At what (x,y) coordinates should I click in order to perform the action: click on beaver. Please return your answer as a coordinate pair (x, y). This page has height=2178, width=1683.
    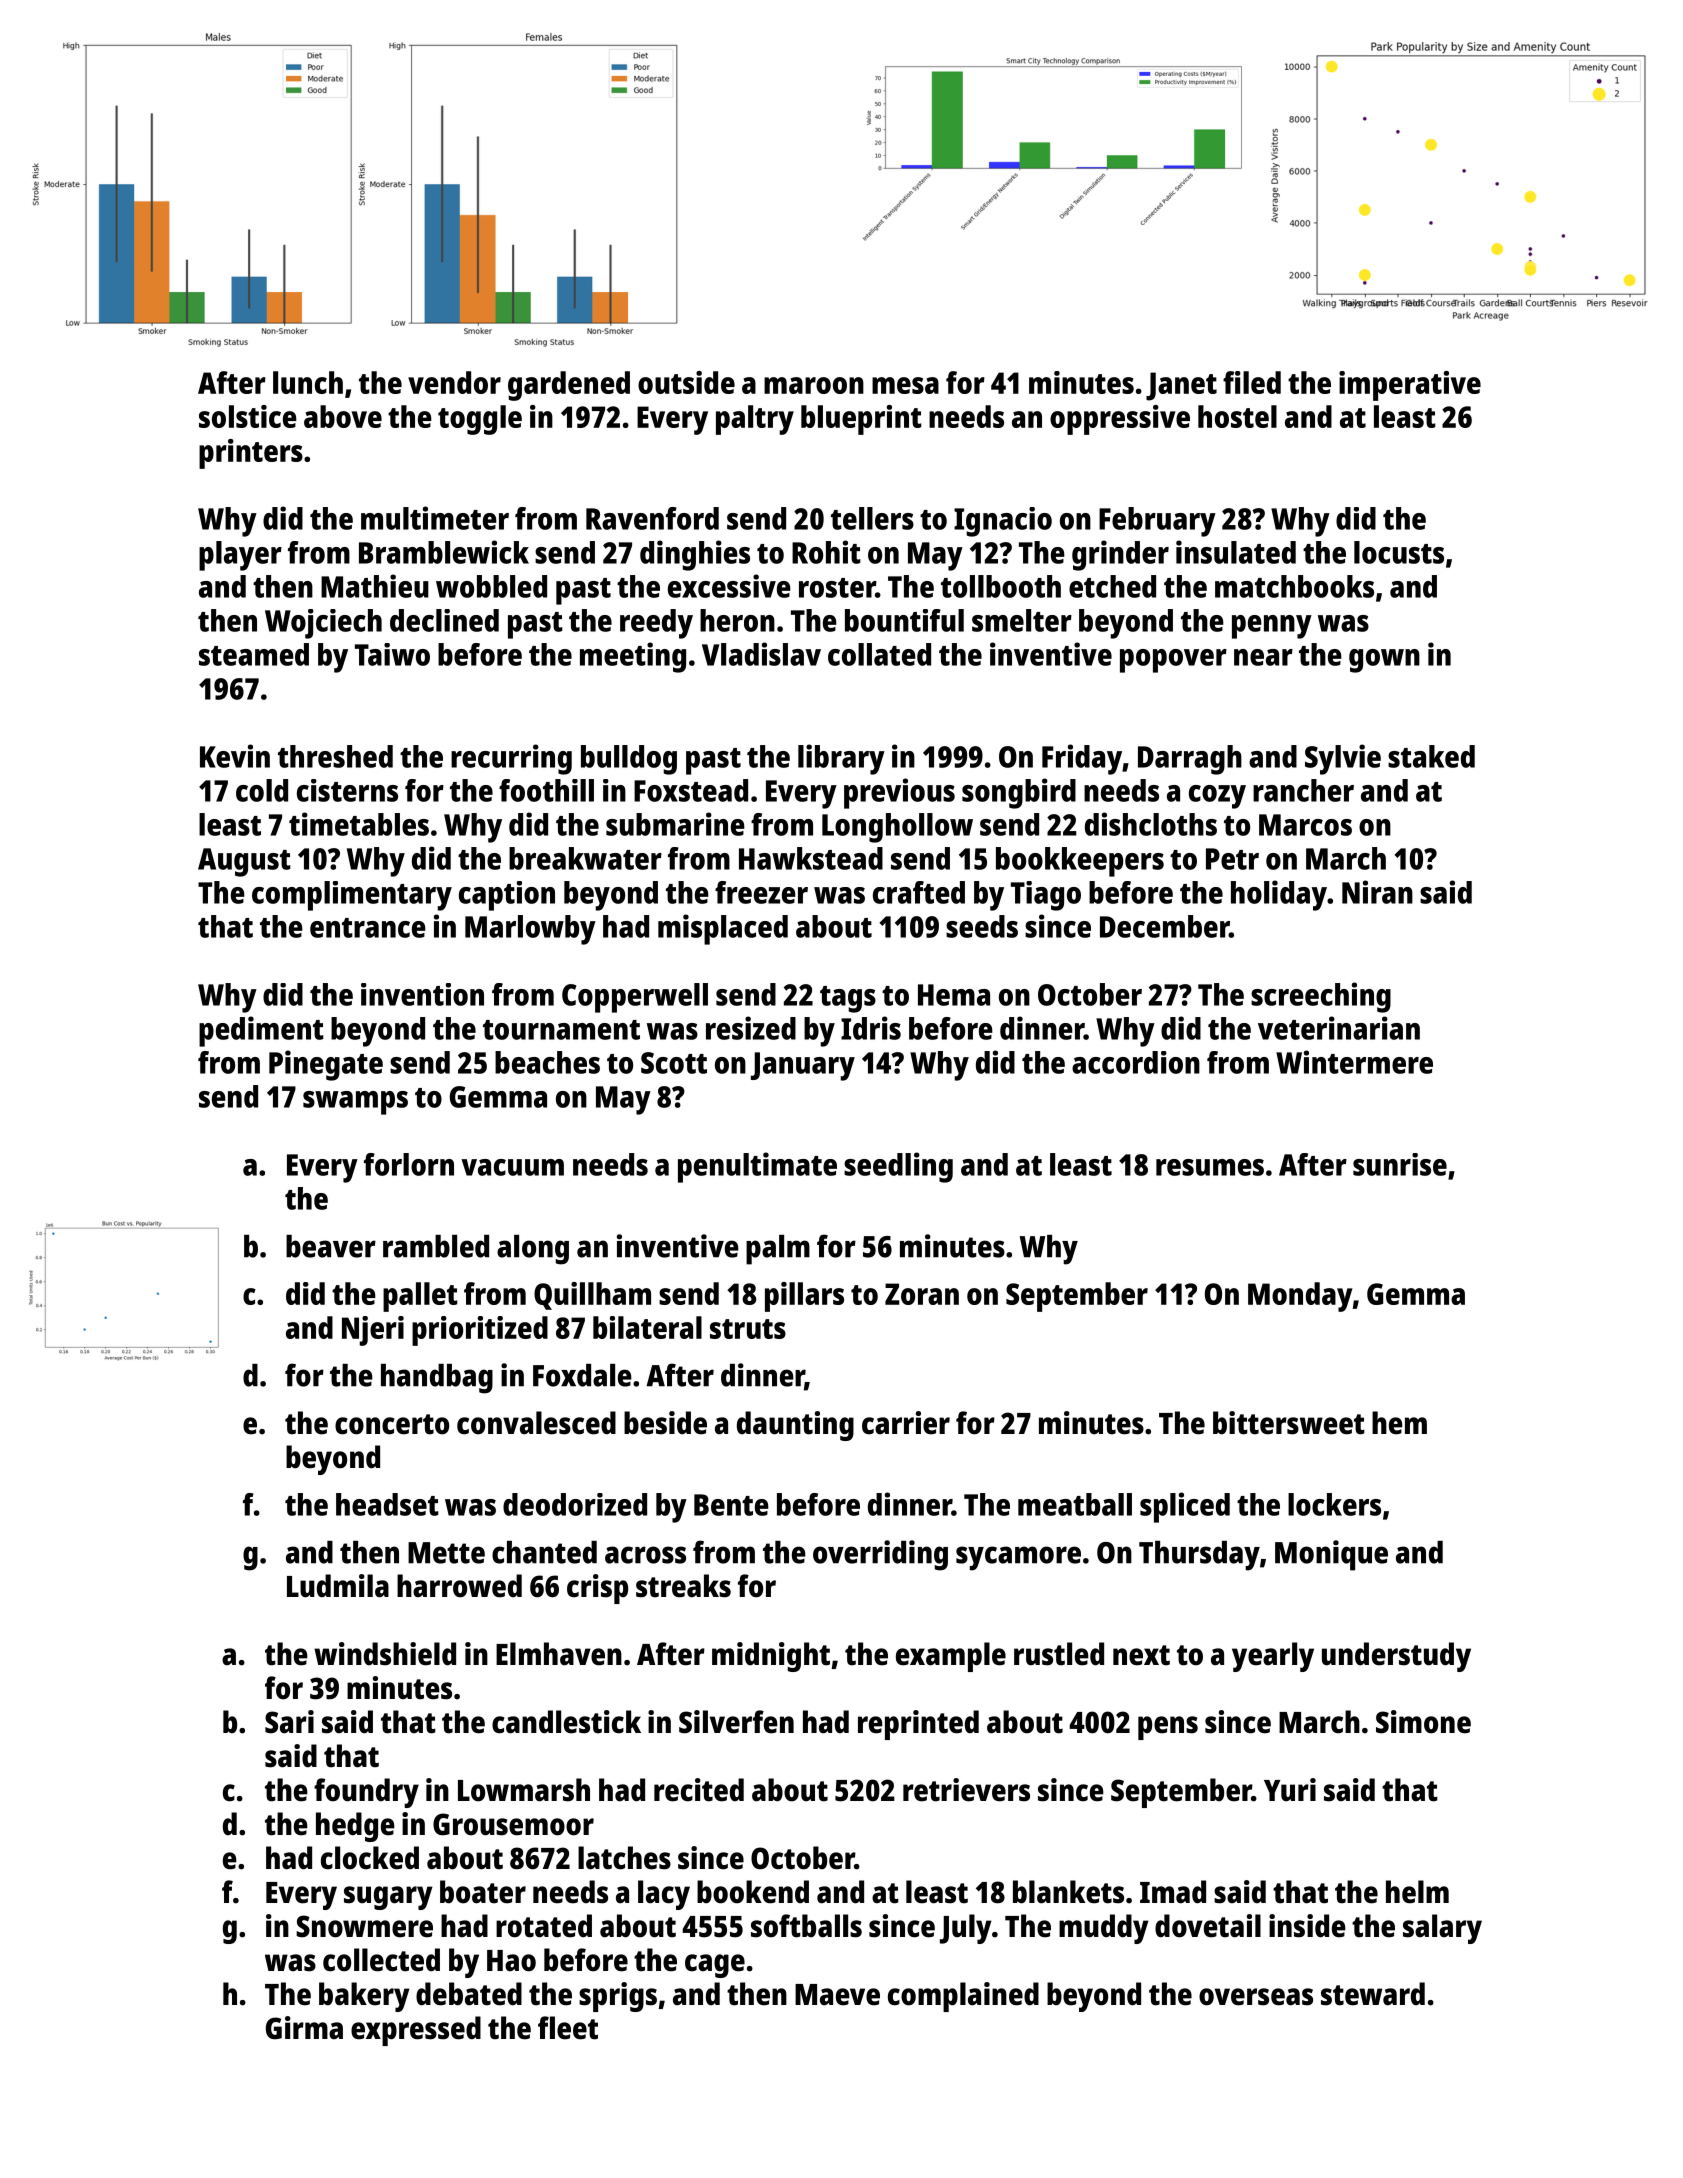
    Looking at the image, I should click on (331, 1246).
